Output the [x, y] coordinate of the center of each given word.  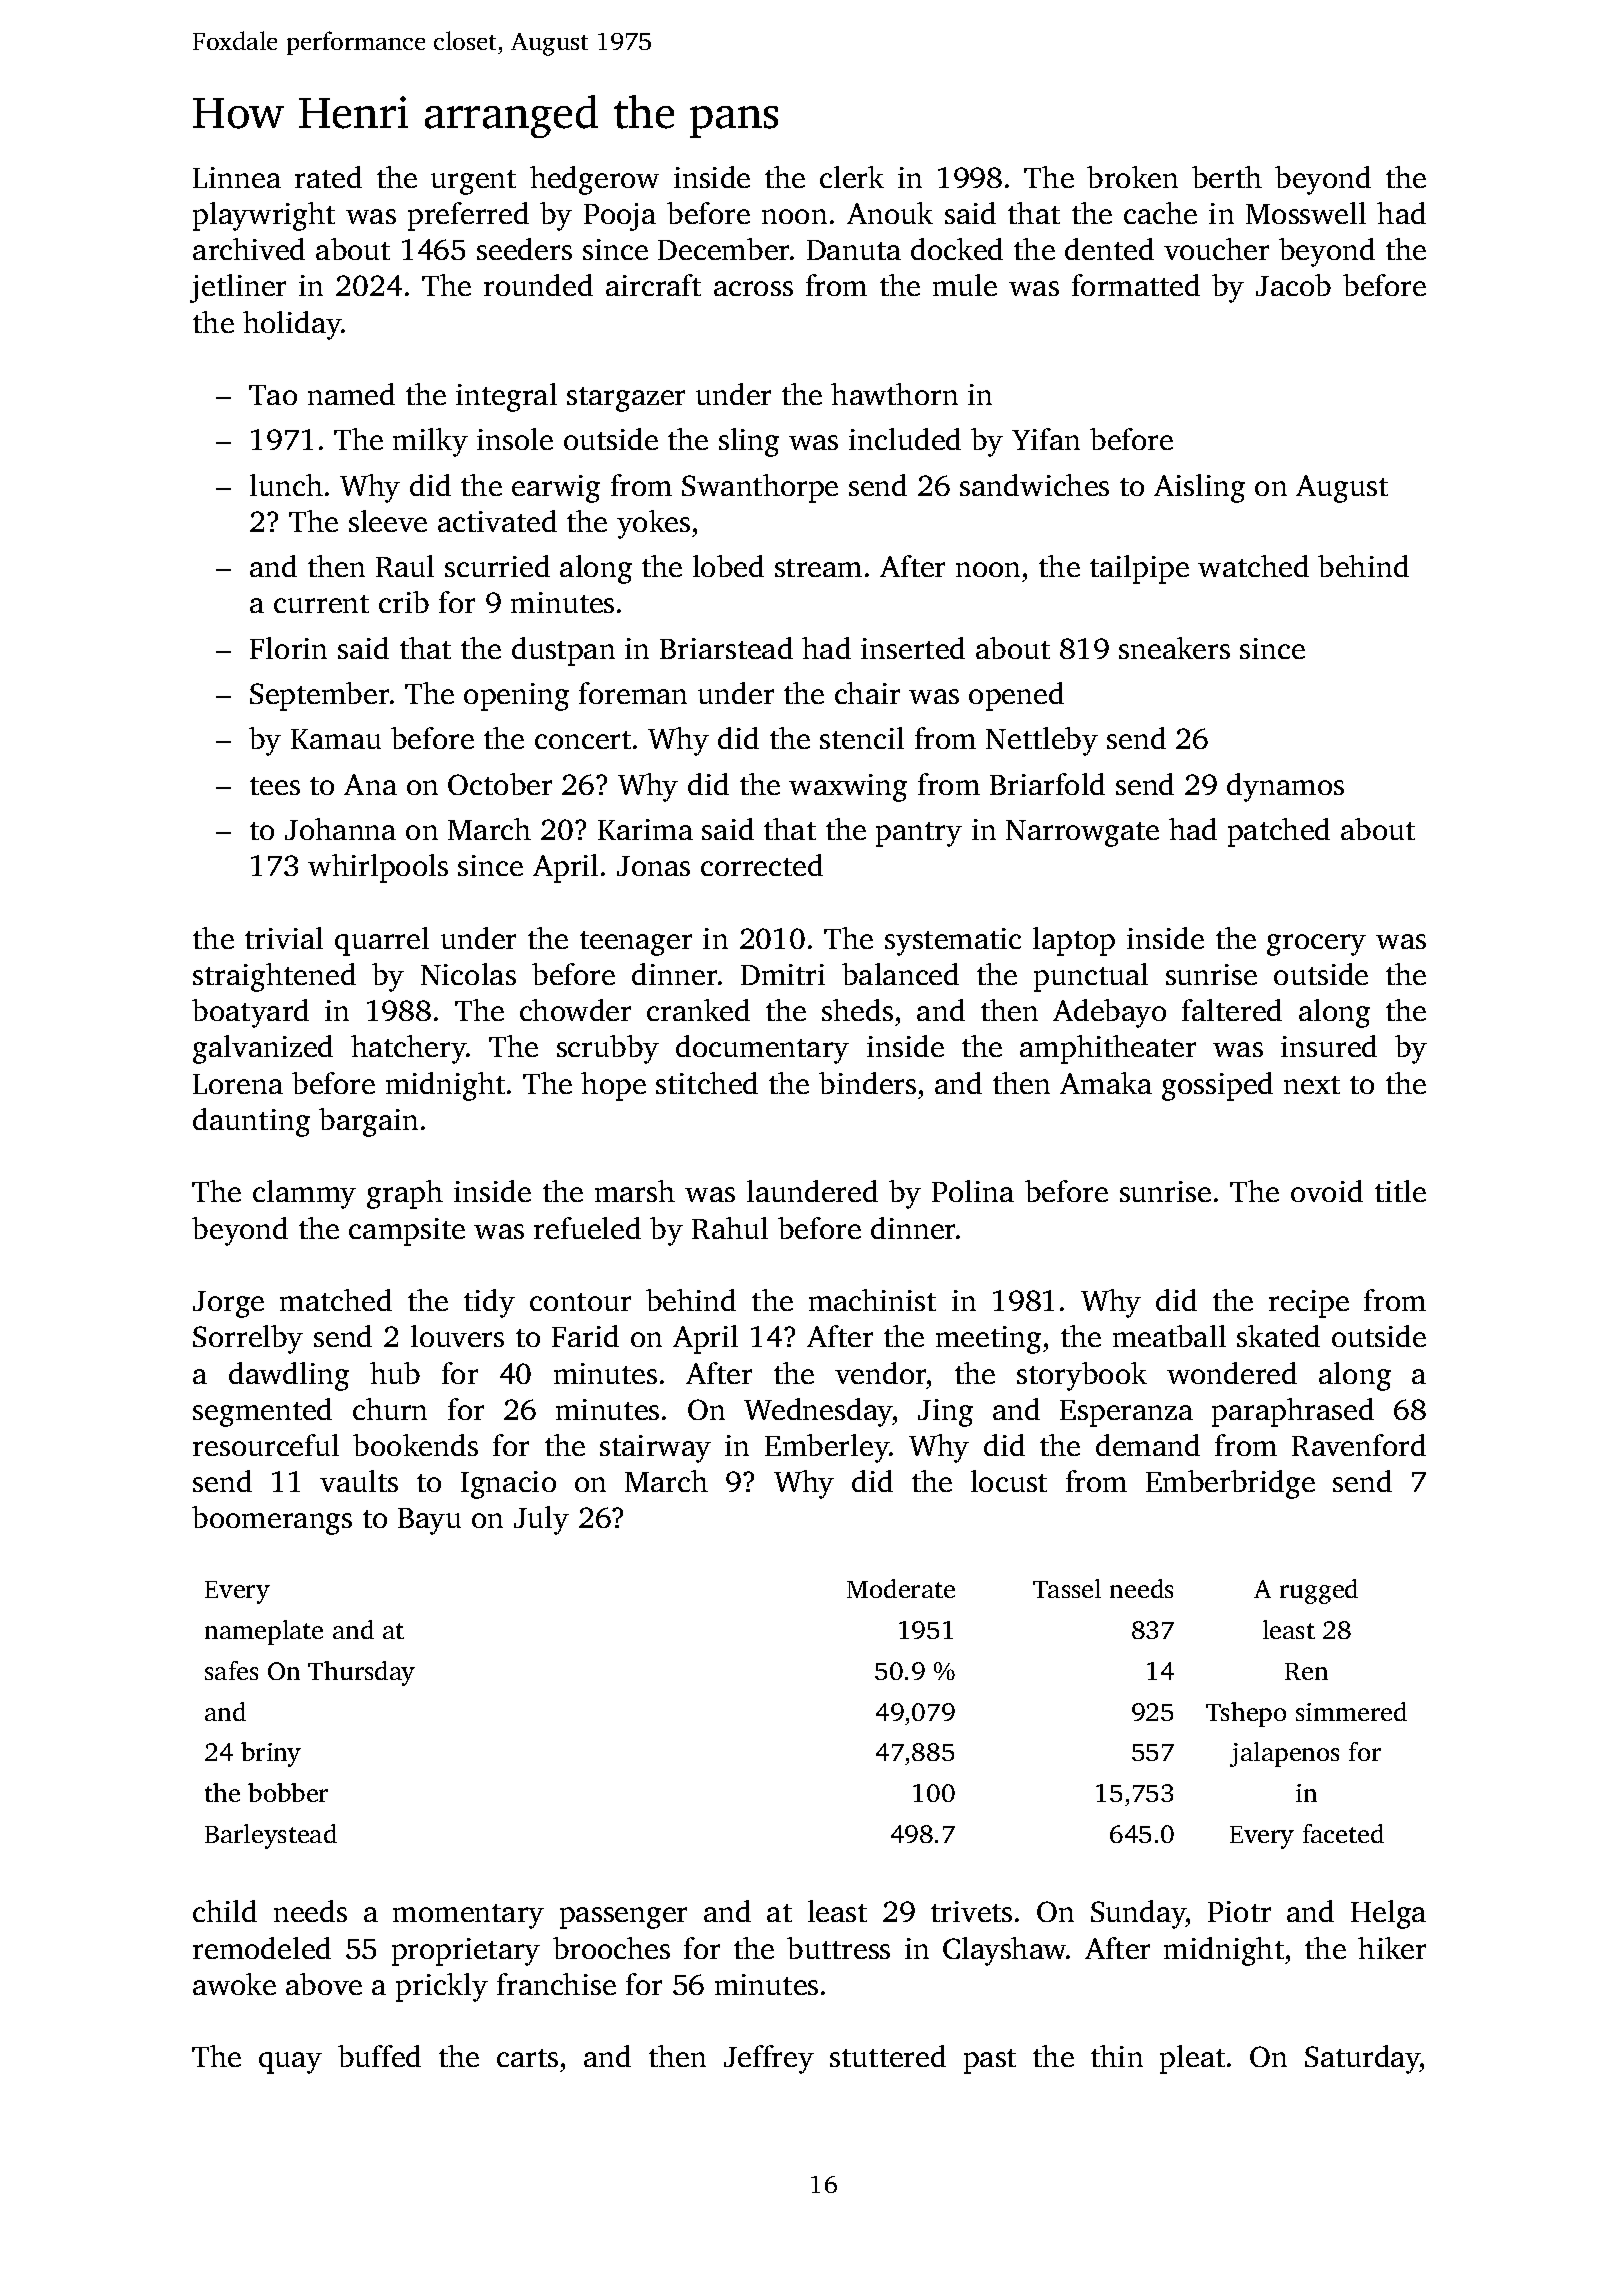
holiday [292, 325]
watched [1253, 566]
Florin [288, 648]
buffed [379, 2056]
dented [1109, 249]
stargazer [626, 399]
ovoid [1327, 1191]
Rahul [730, 1228]
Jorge [228, 1304]
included [905, 439]
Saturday [1362, 2059]
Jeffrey [769, 2059]
